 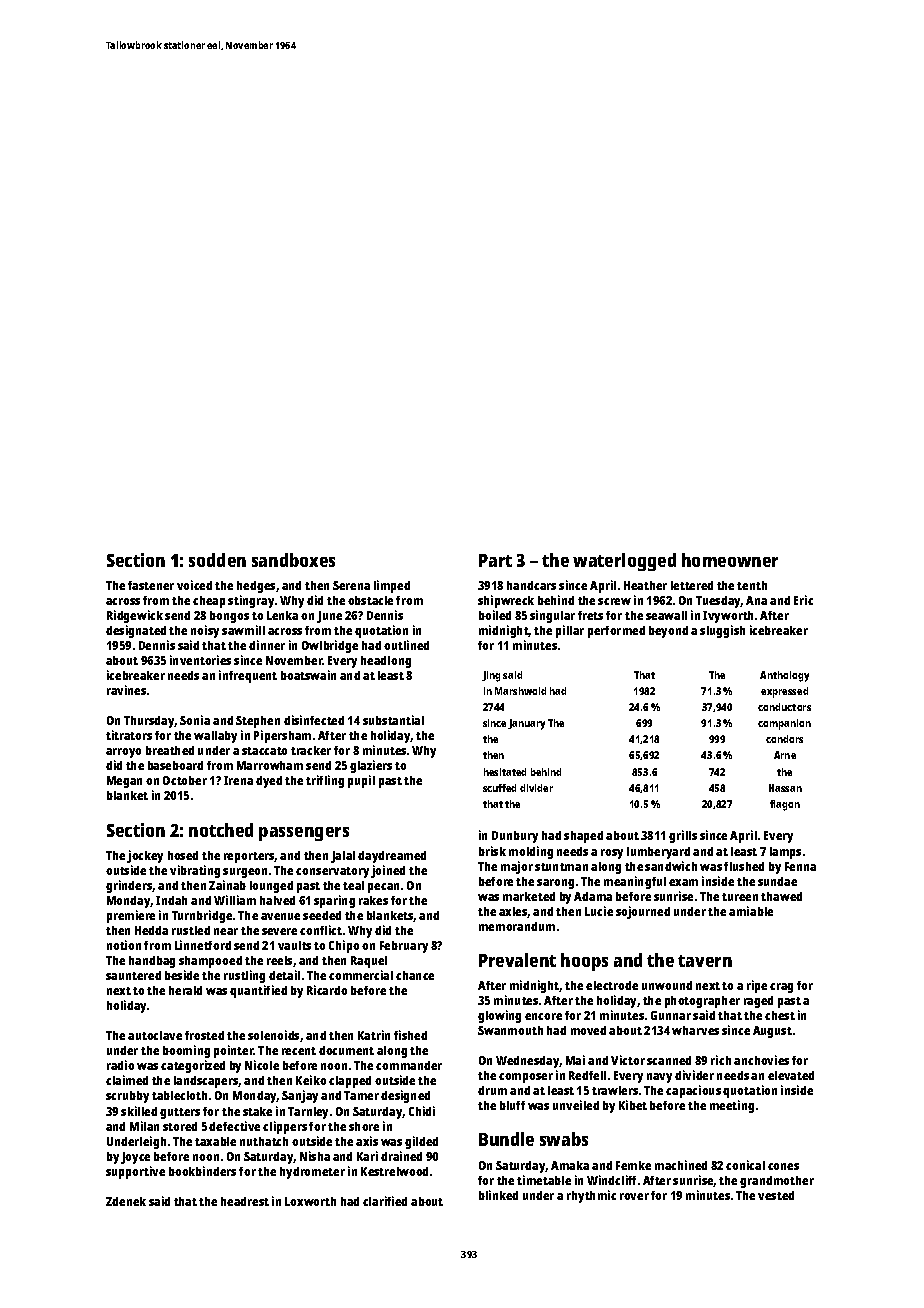 What do you see at coordinates (529, 896) in the document?
I see `marketed` at bounding box center [529, 896].
